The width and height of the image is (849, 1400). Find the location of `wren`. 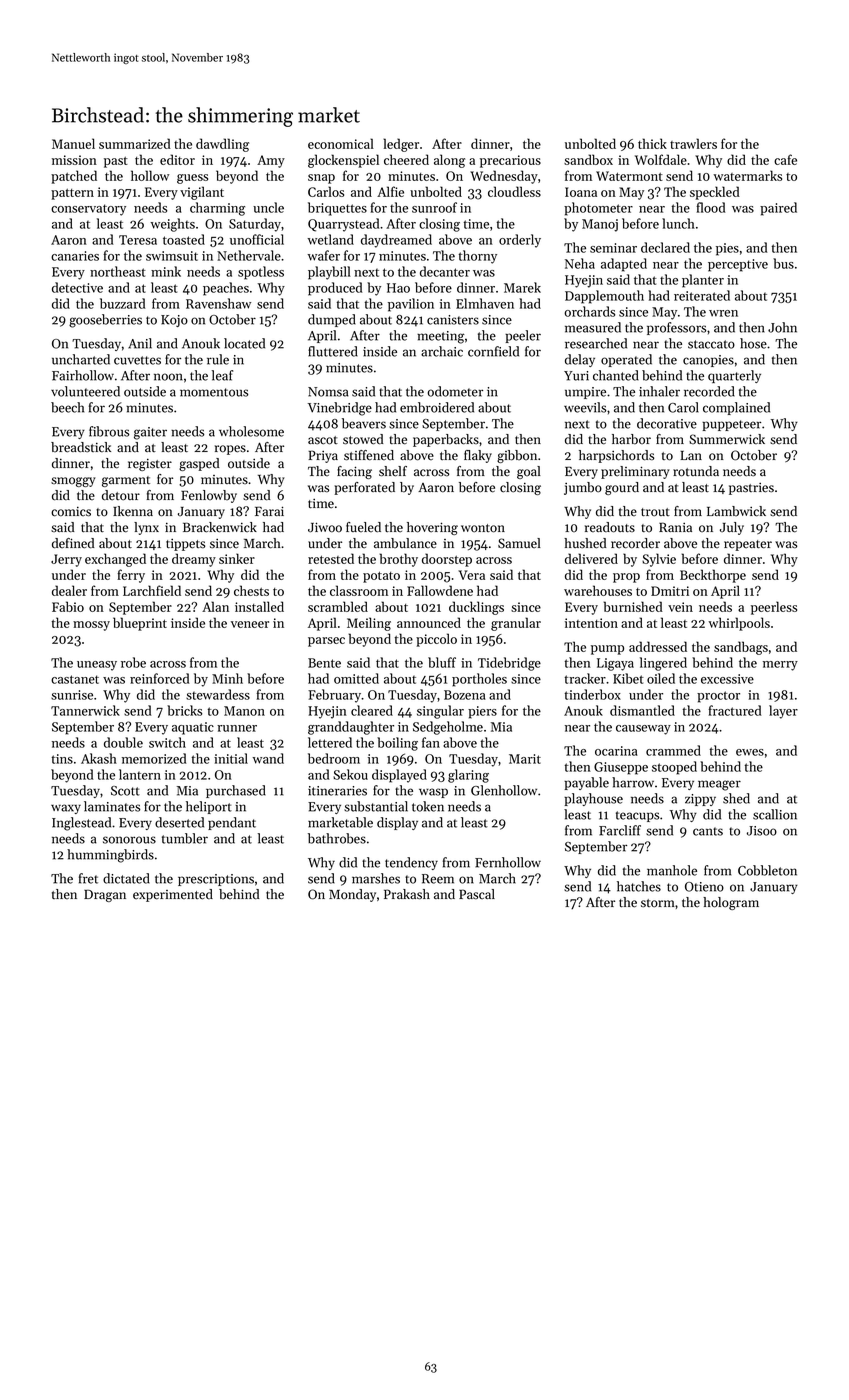

wren is located at coordinates (723, 313).
